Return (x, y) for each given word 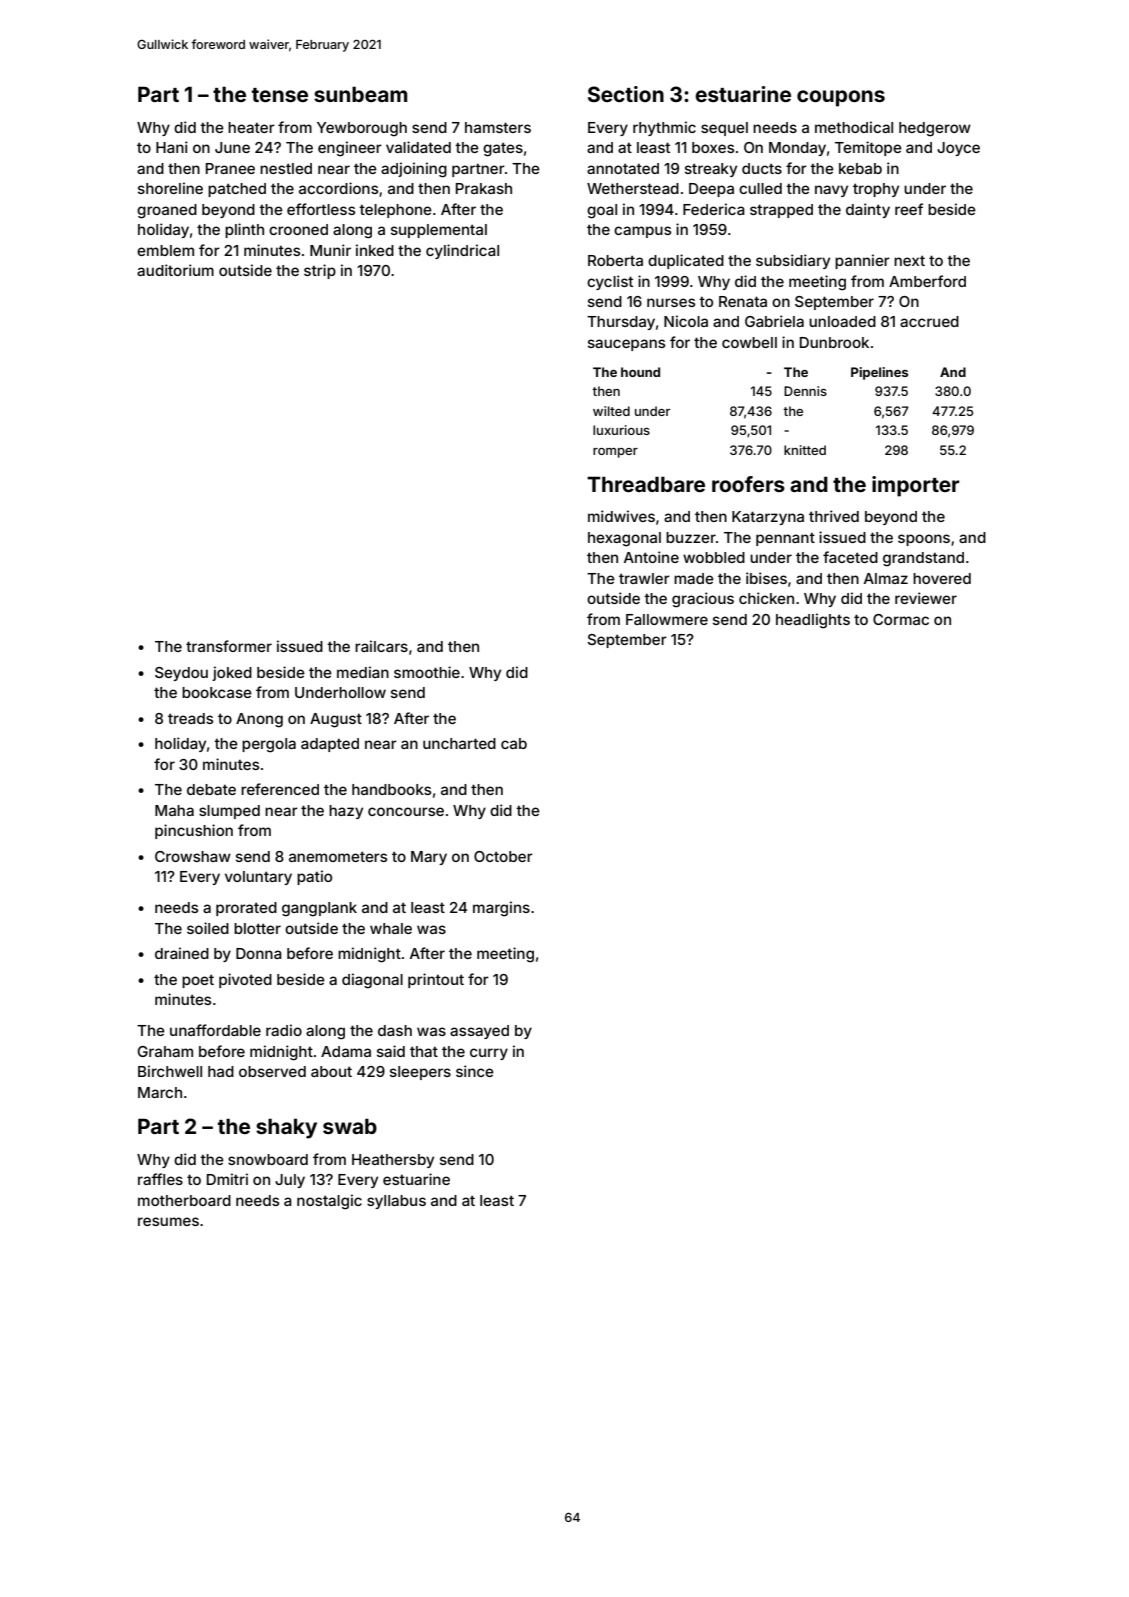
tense (280, 95)
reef (909, 209)
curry (489, 1054)
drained (182, 953)
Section (626, 94)
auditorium (175, 270)
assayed (479, 1032)
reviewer (926, 598)
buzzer (691, 537)
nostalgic (329, 1202)
